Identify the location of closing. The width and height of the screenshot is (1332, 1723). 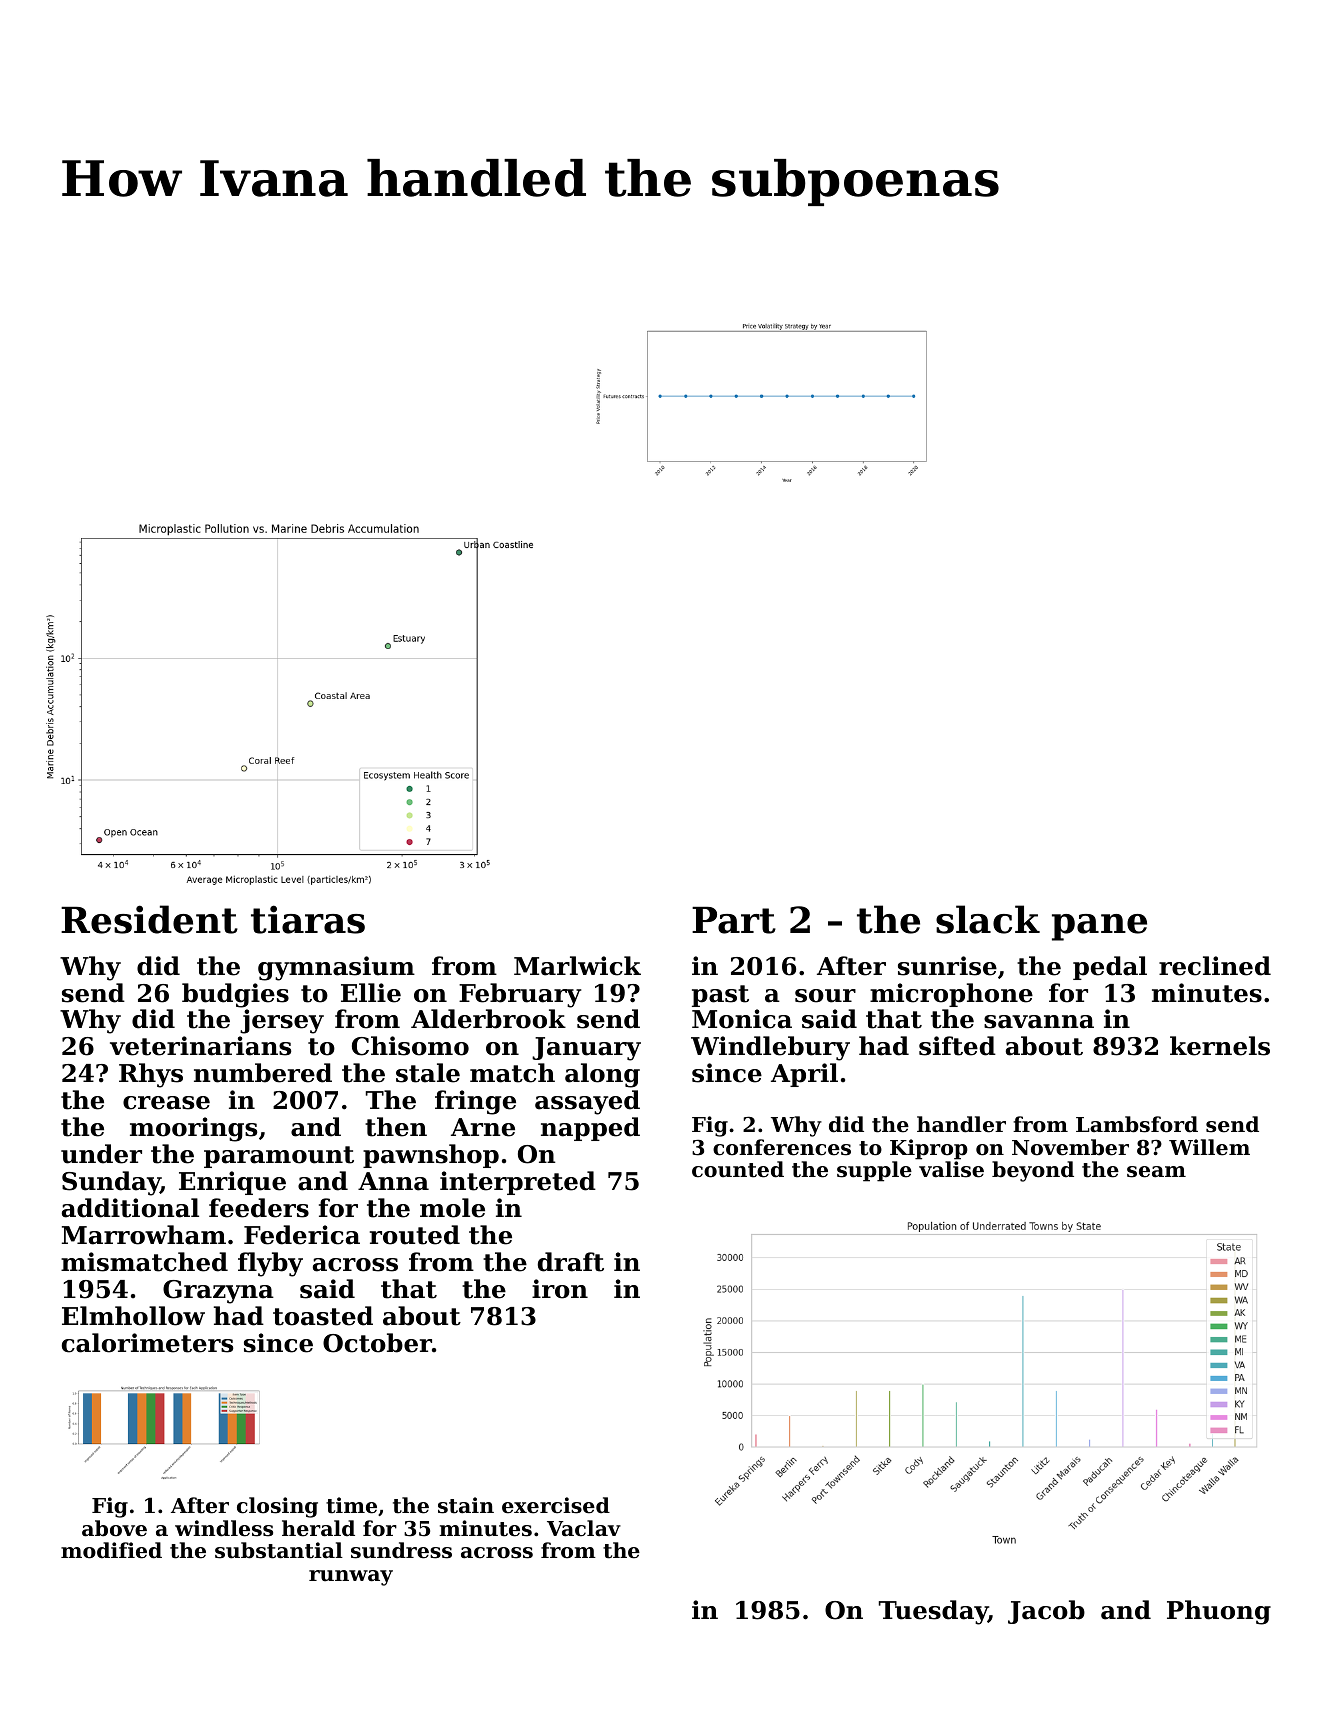
(277, 1507).
